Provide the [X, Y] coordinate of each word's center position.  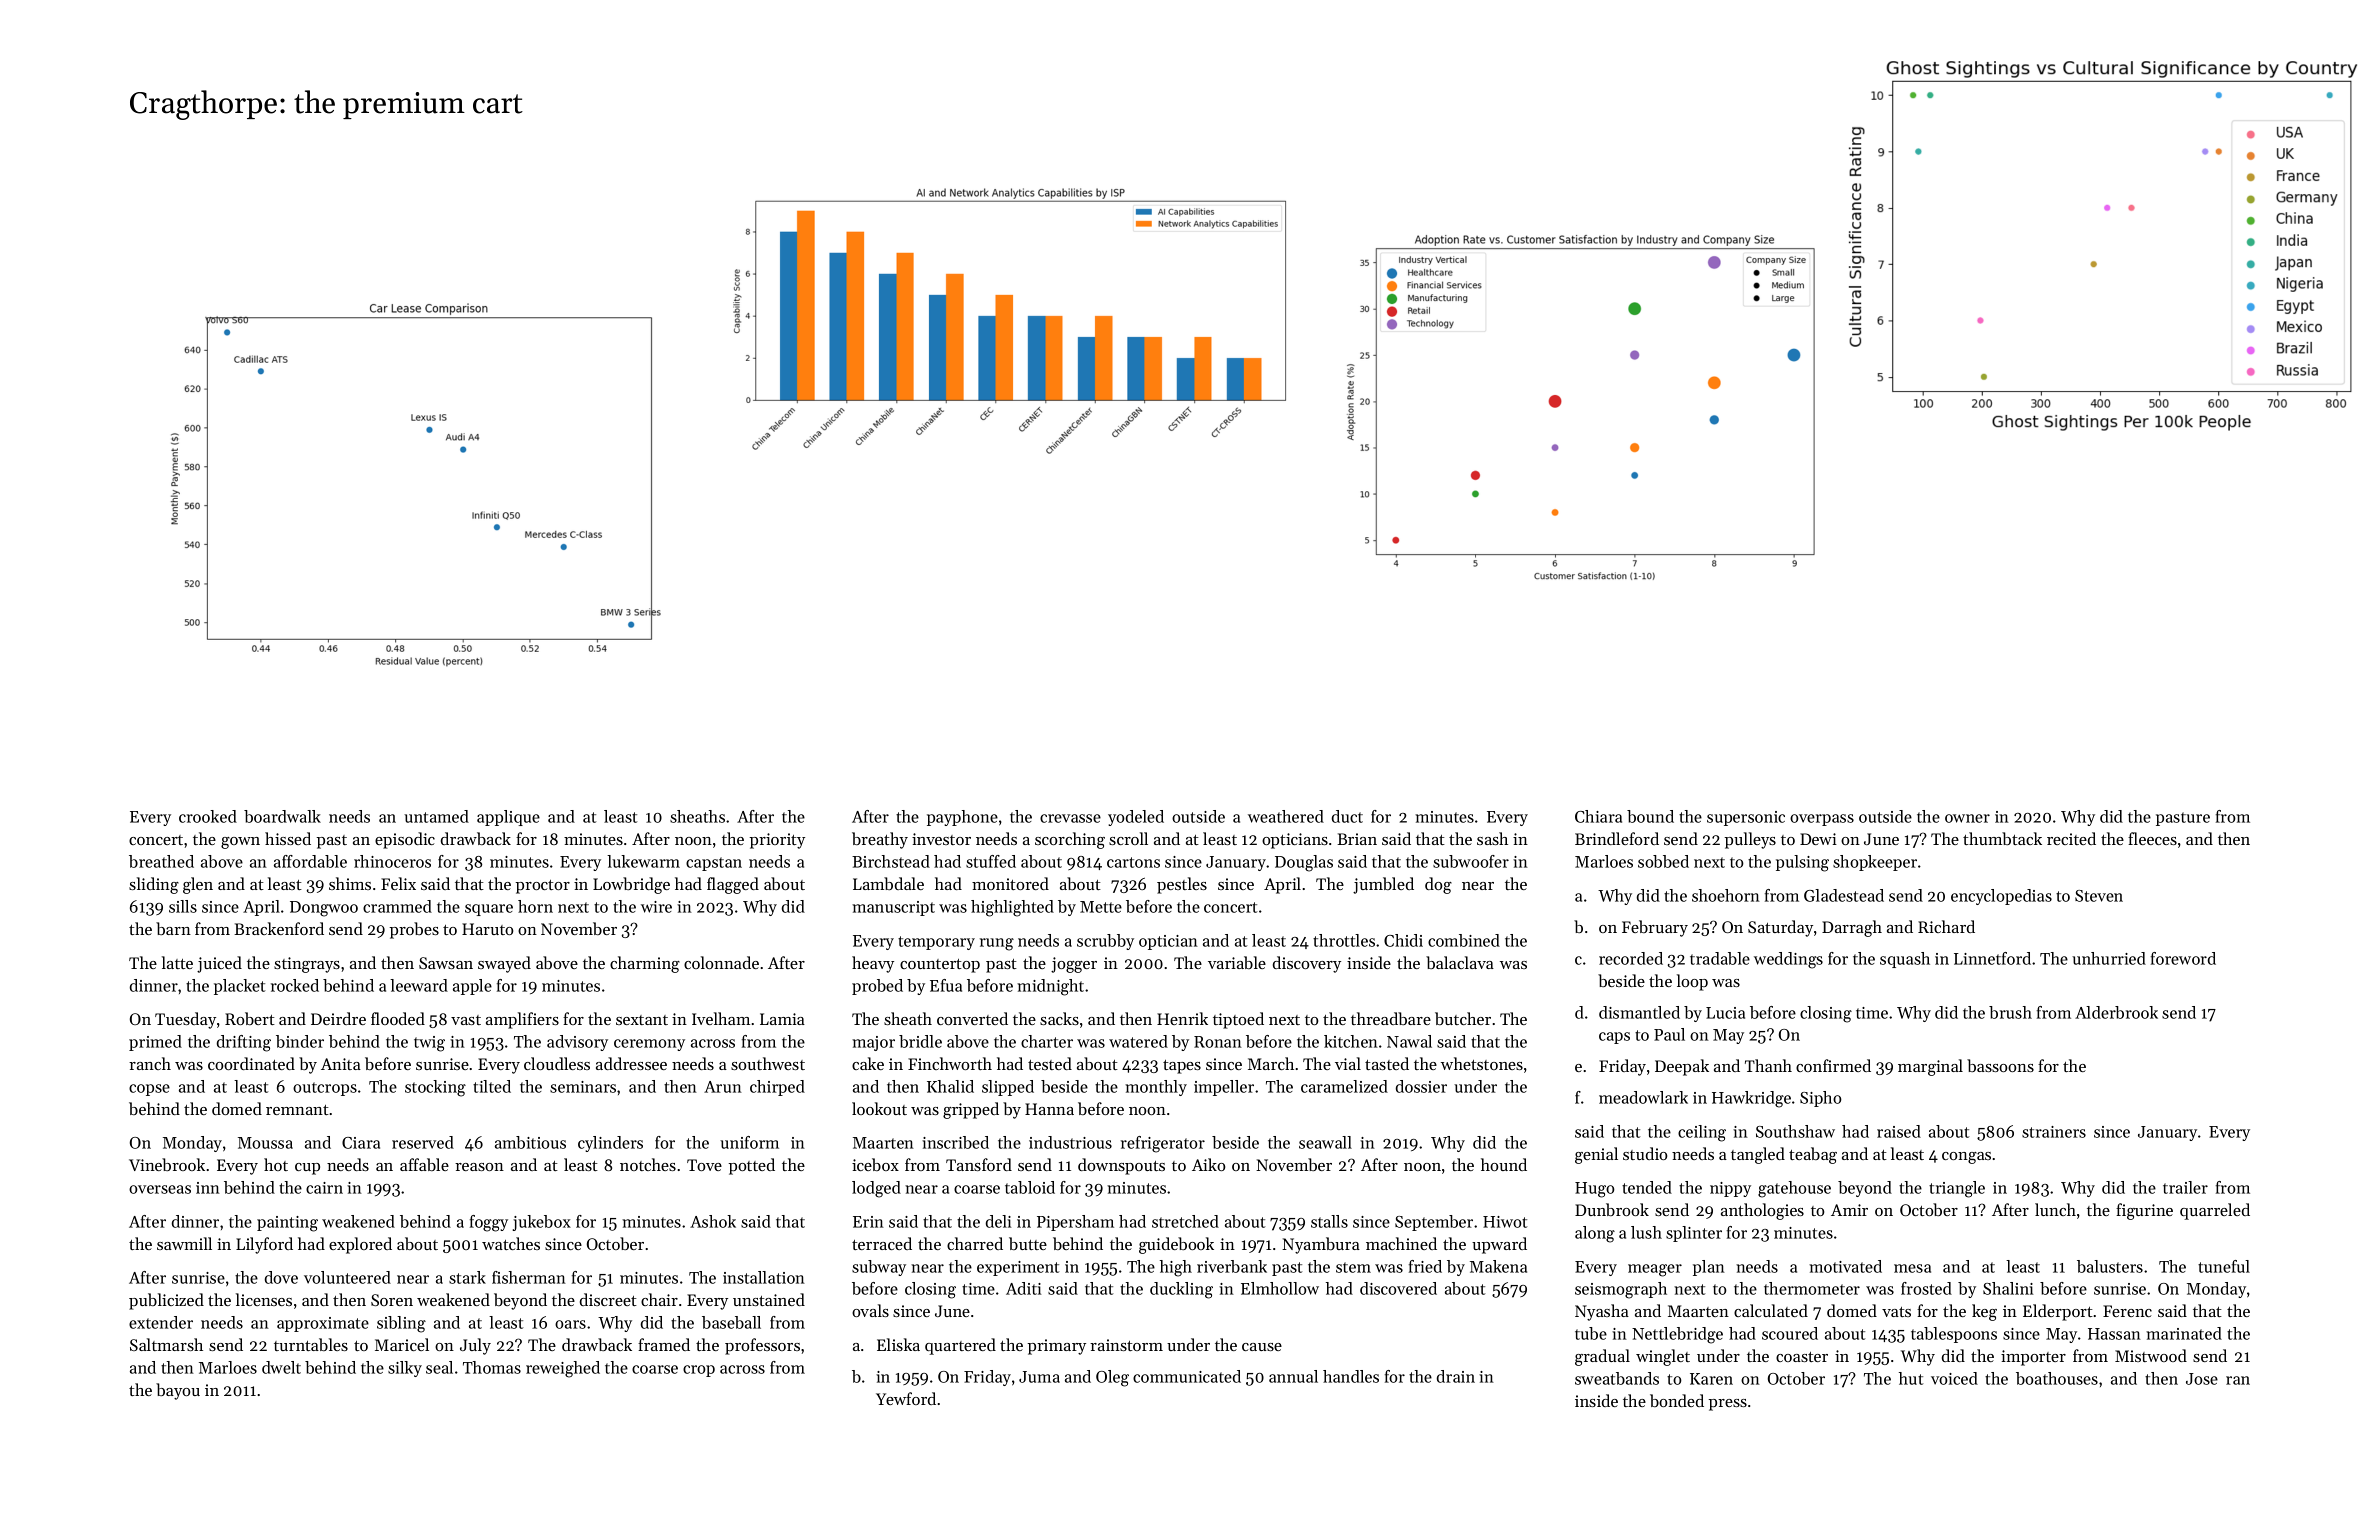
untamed [436, 816]
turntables [311, 1344]
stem [1353, 1267]
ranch [150, 1063]
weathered [1286, 816]
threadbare [1391, 1018]
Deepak [1682, 1067]
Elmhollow [1280, 1288]
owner [1967, 818]
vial [1348, 1063]
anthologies [1762, 1211]
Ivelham [721, 1018]
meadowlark [1643, 1097]
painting [287, 1224]
